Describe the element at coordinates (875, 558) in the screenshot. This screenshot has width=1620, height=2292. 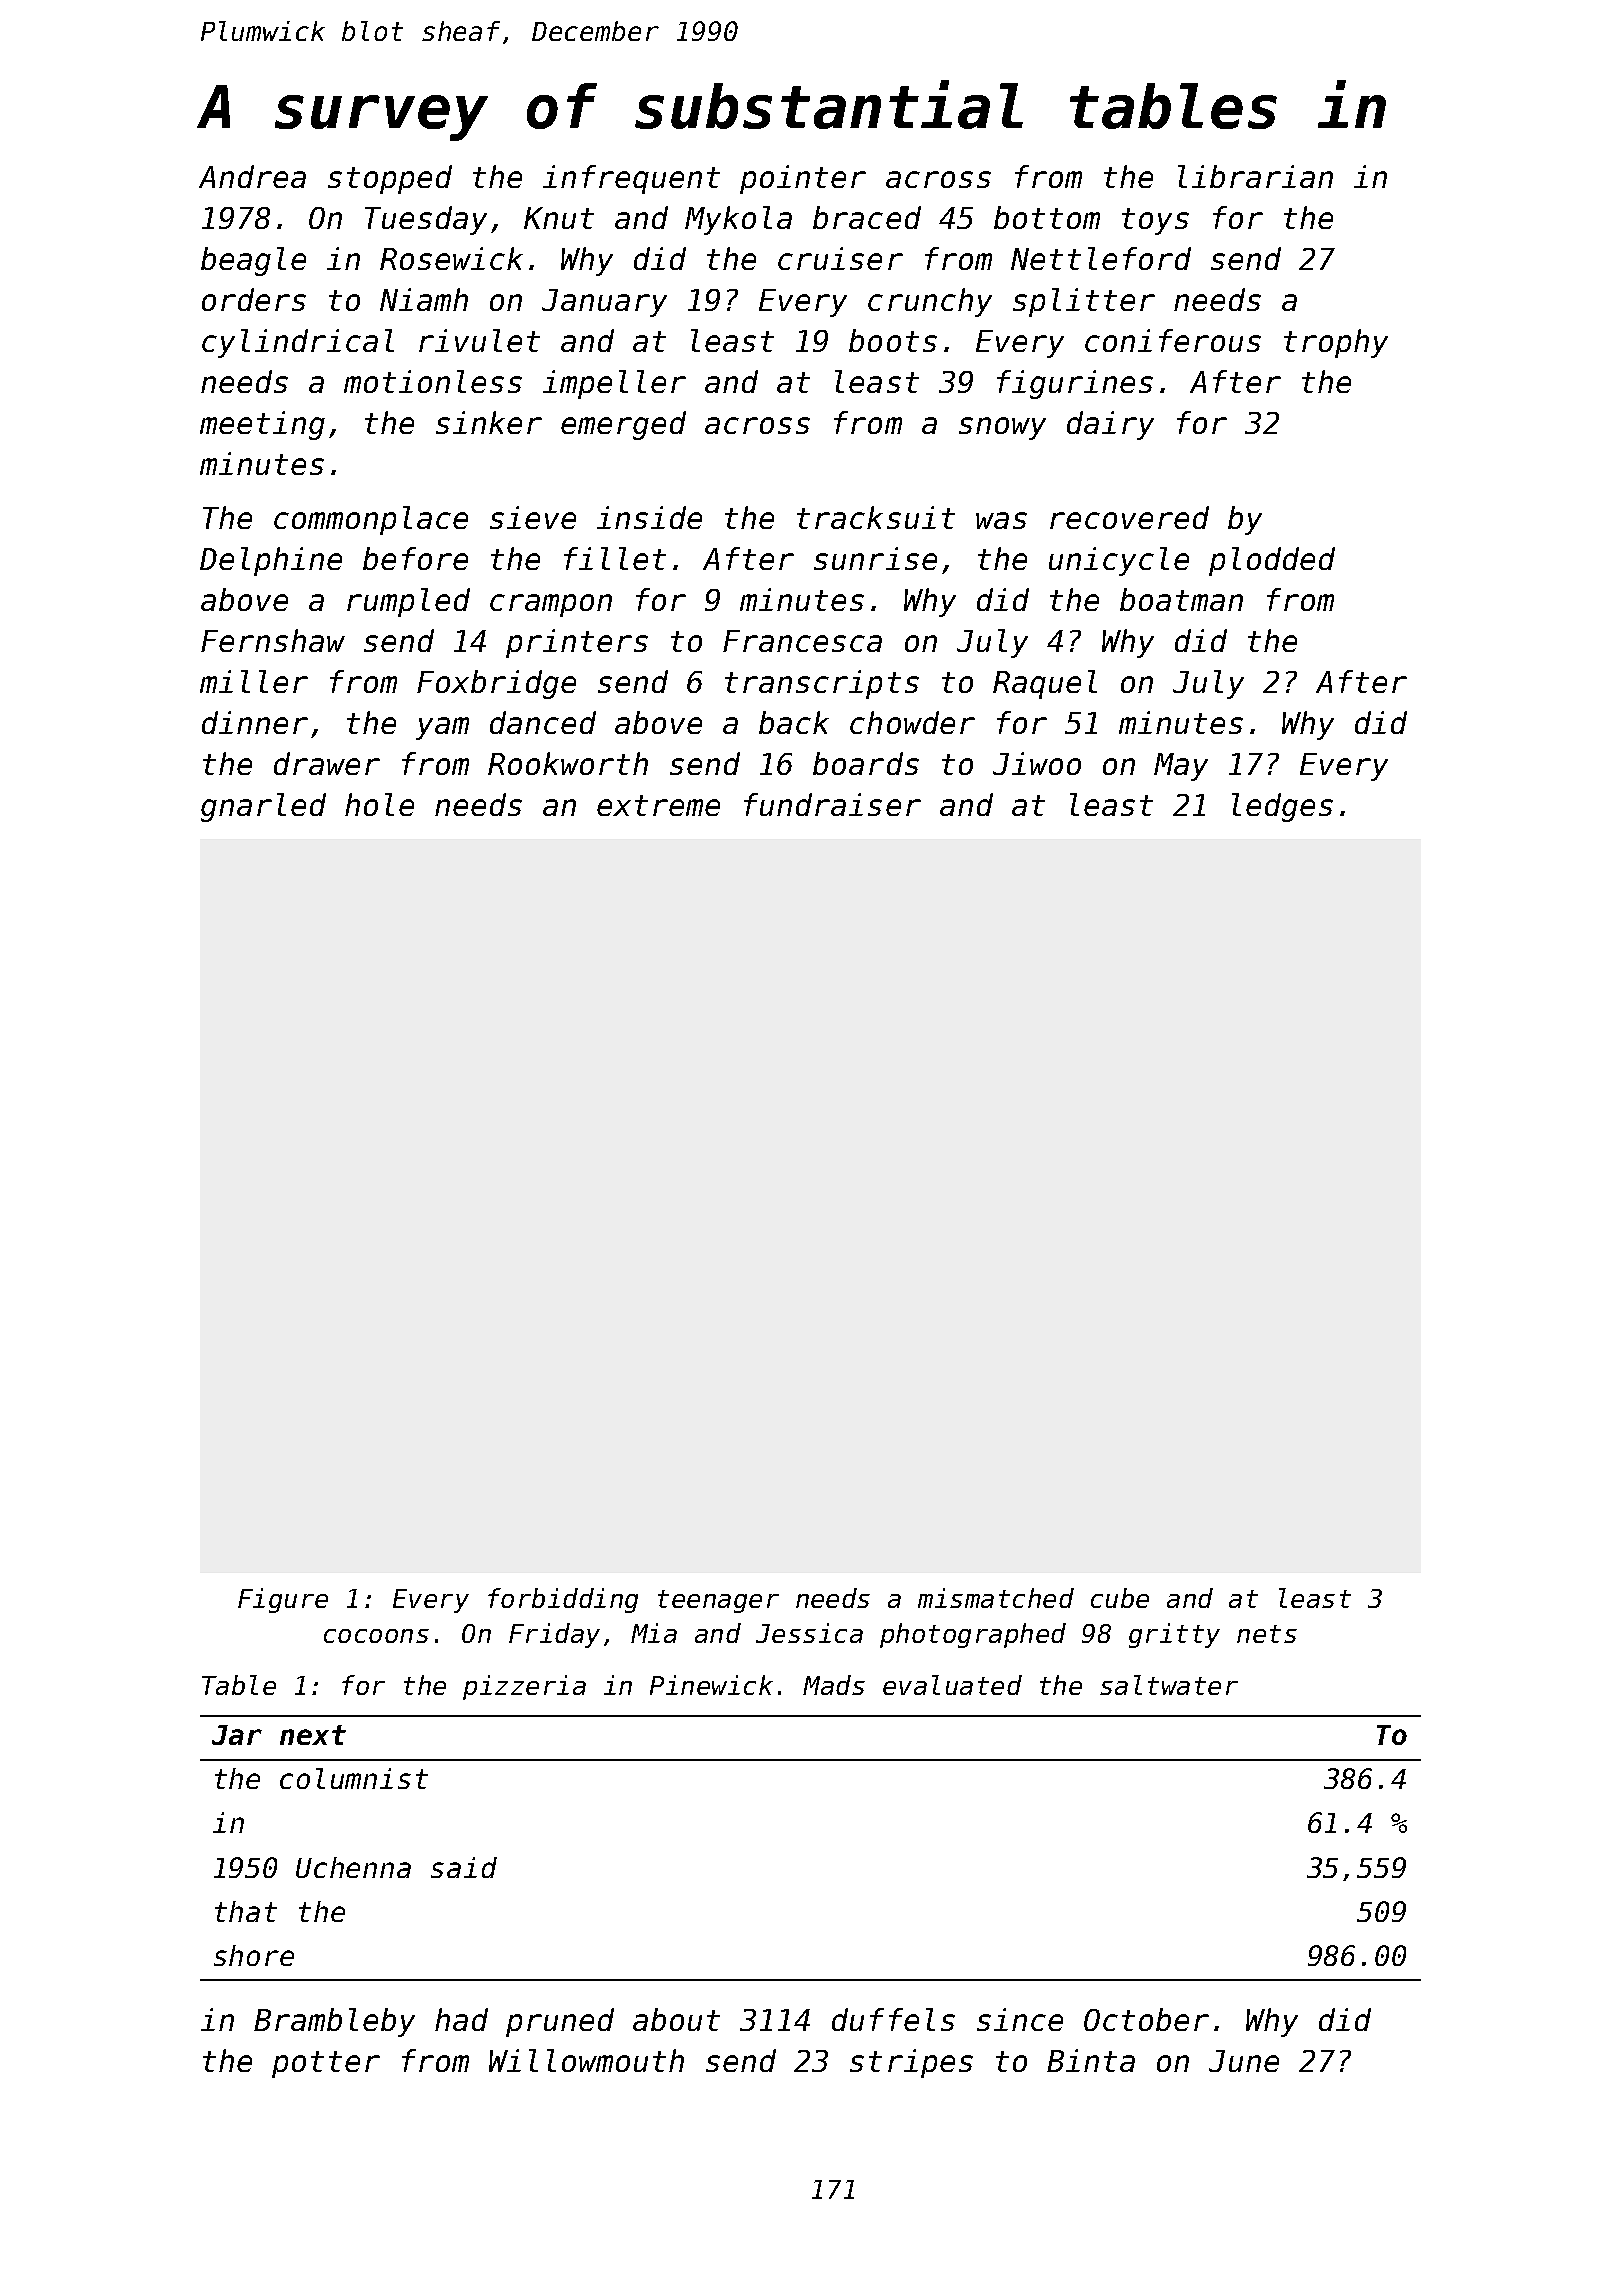
I see `sunrise` at that location.
